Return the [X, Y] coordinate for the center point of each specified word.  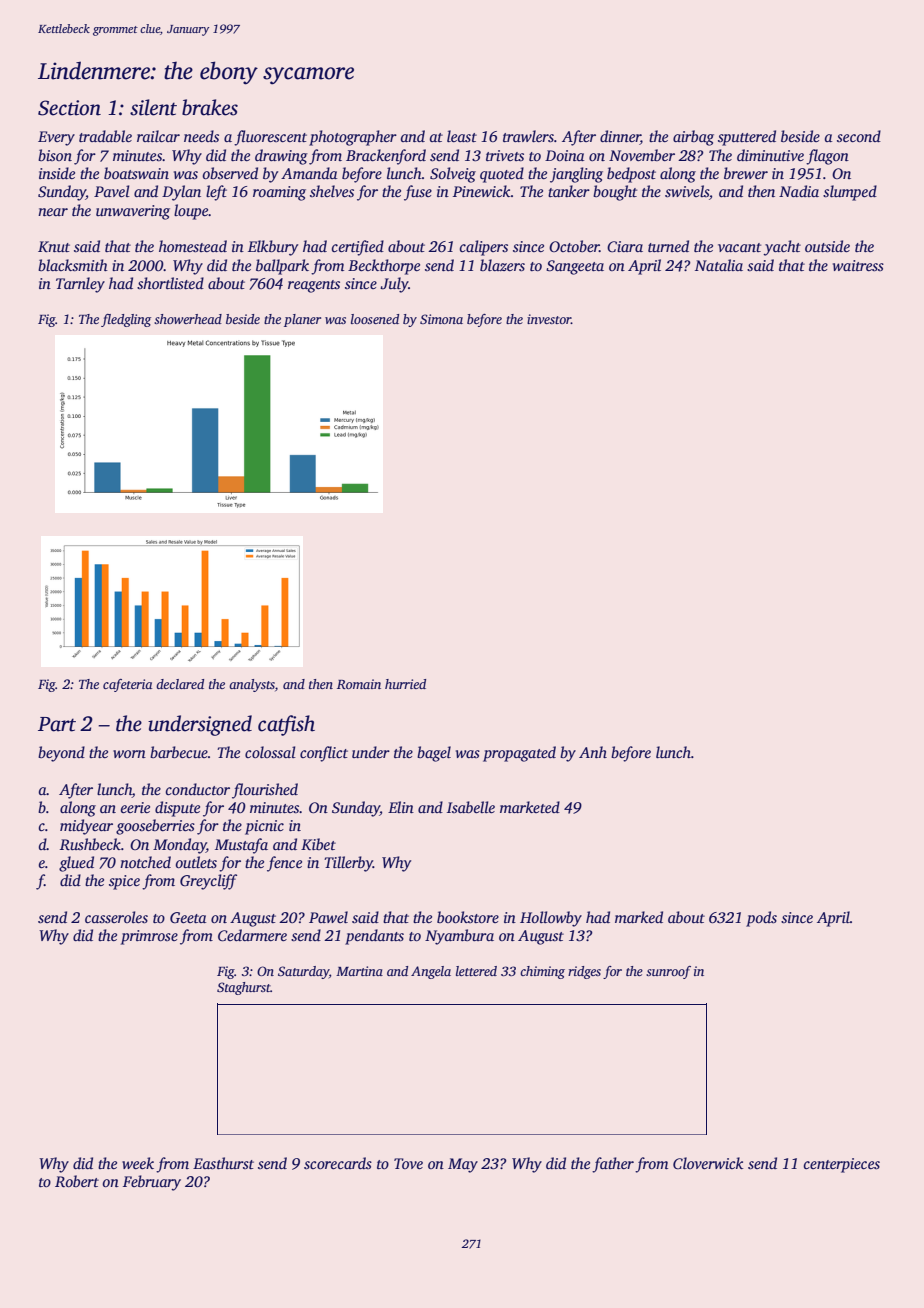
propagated [519, 754]
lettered [476, 971]
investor [549, 319]
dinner [620, 137]
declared [180, 684]
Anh [593, 752]
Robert [77, 1181]
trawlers [528, 136]
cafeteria [127, 685]
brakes [210, 107]
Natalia [719, 265]
